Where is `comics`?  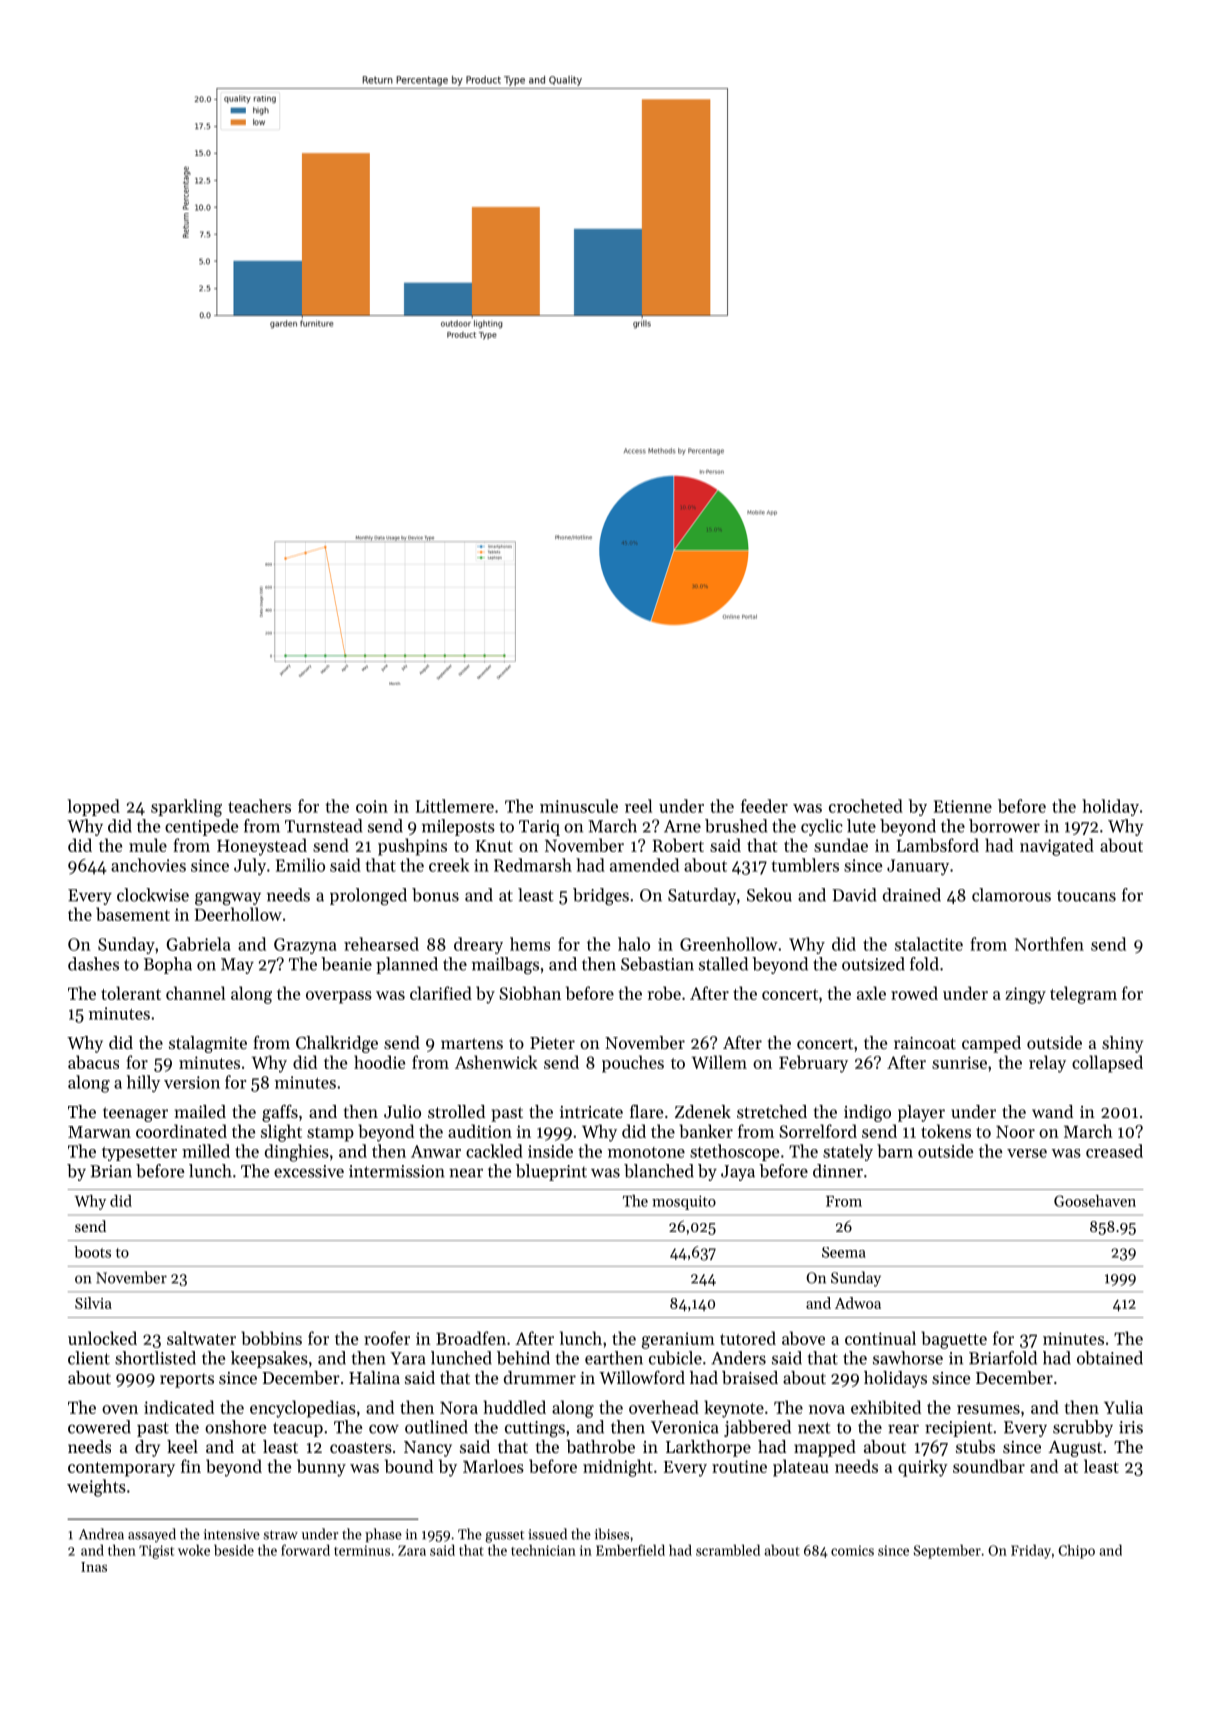
comics is located at coordinates (852, 1550).
